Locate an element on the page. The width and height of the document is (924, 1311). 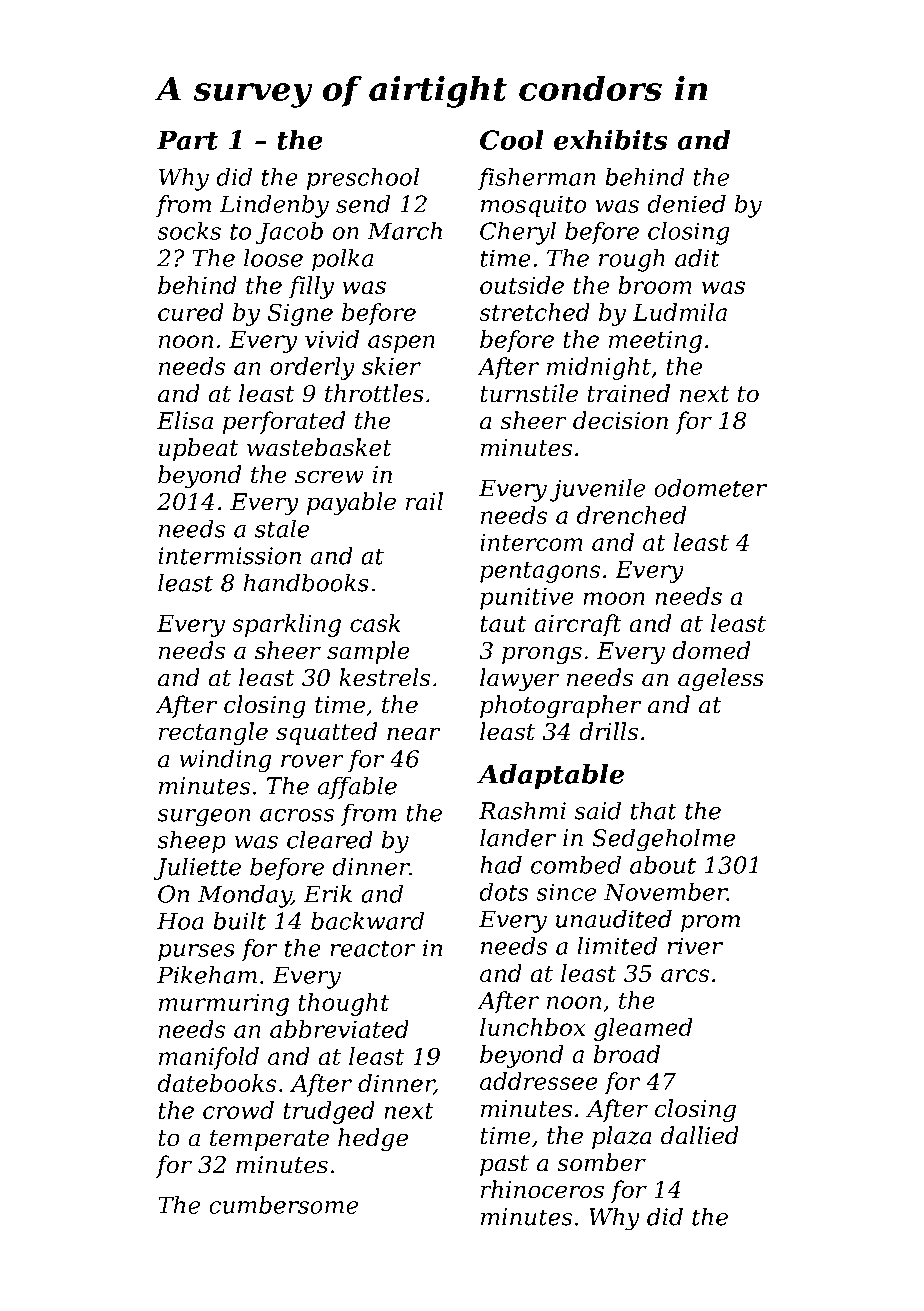
cumbersome is located at coordinates (283, 1205).
